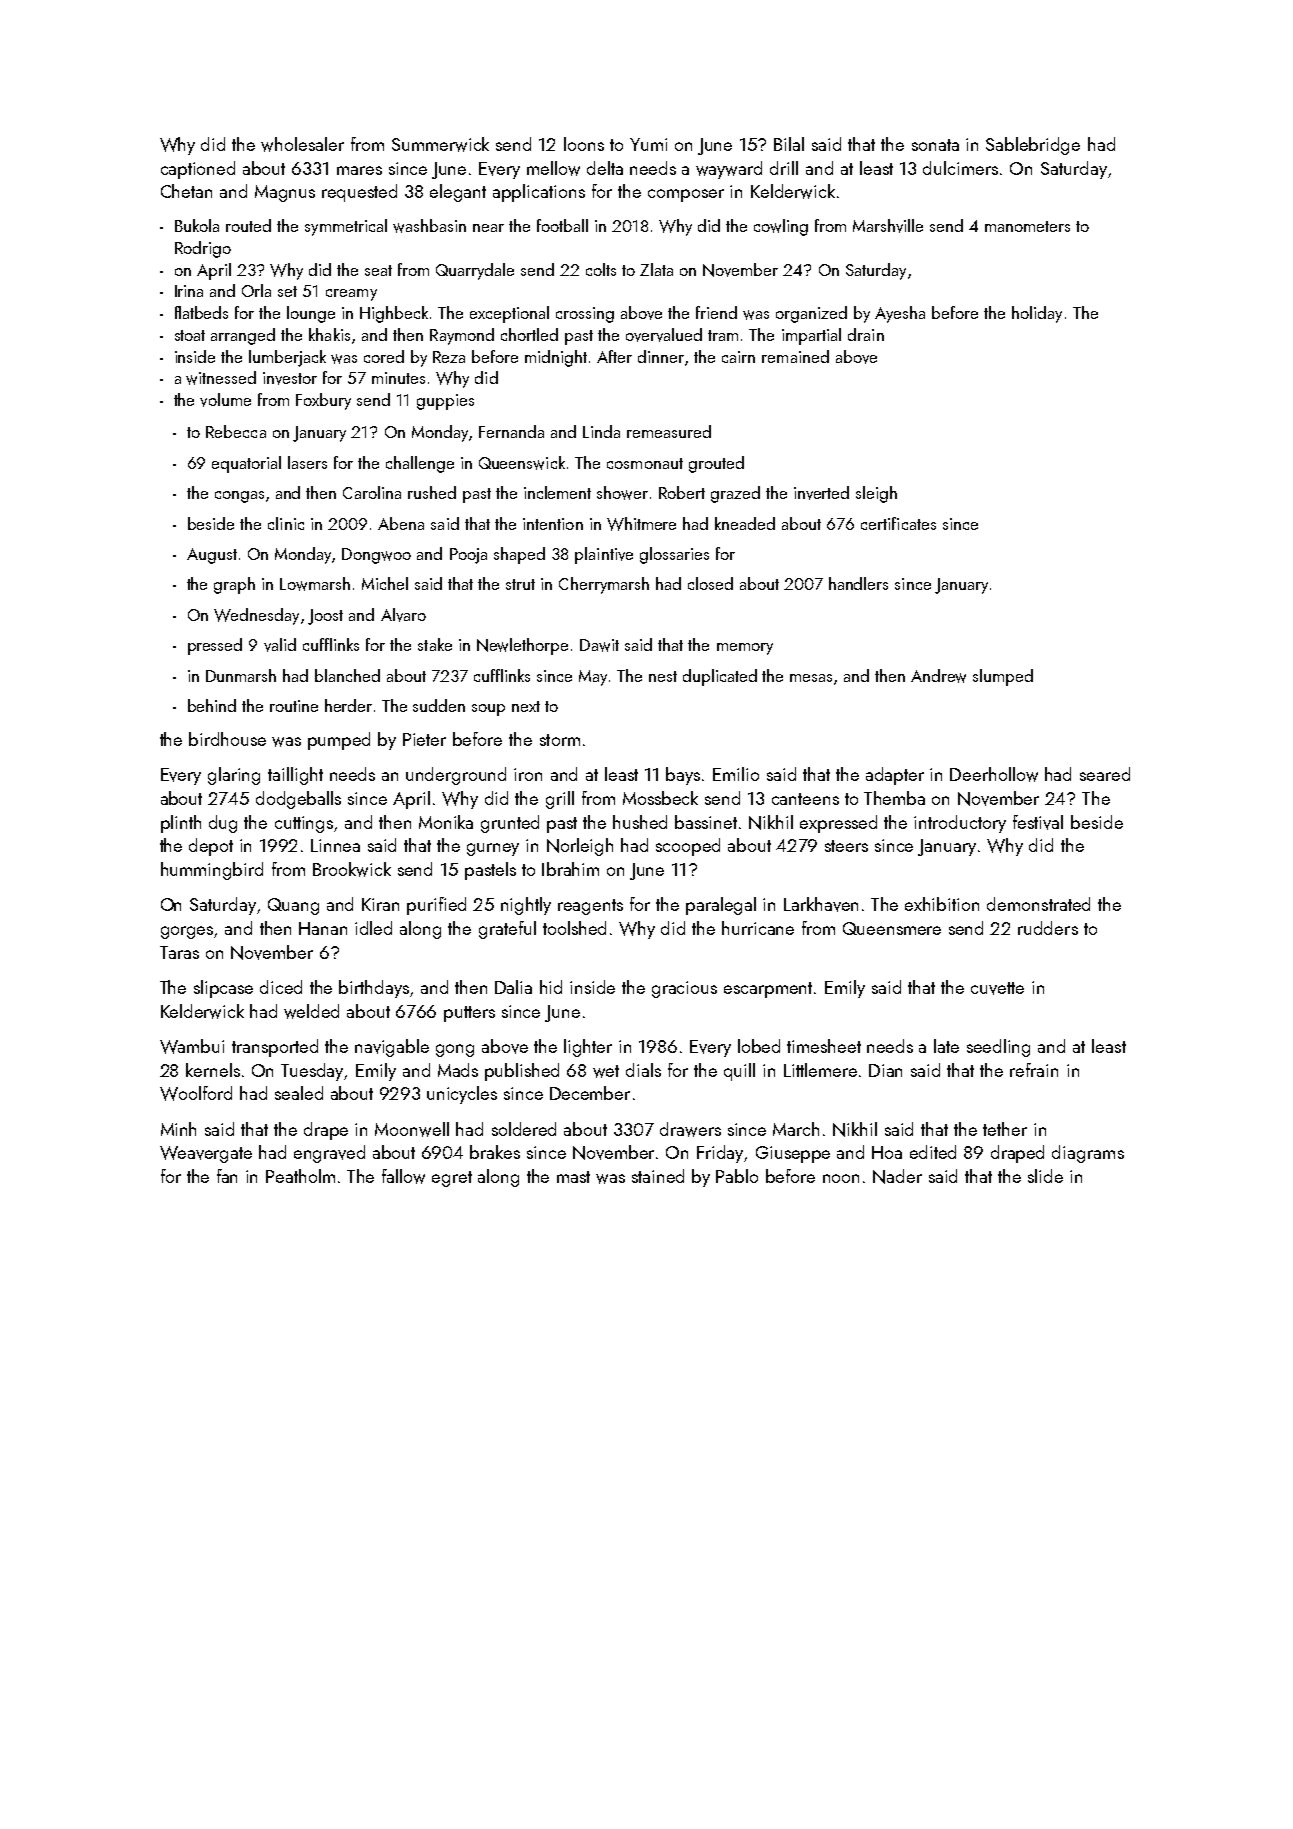 The image size is (1293, 1829). I want to click on loons, so click(584, 144).
